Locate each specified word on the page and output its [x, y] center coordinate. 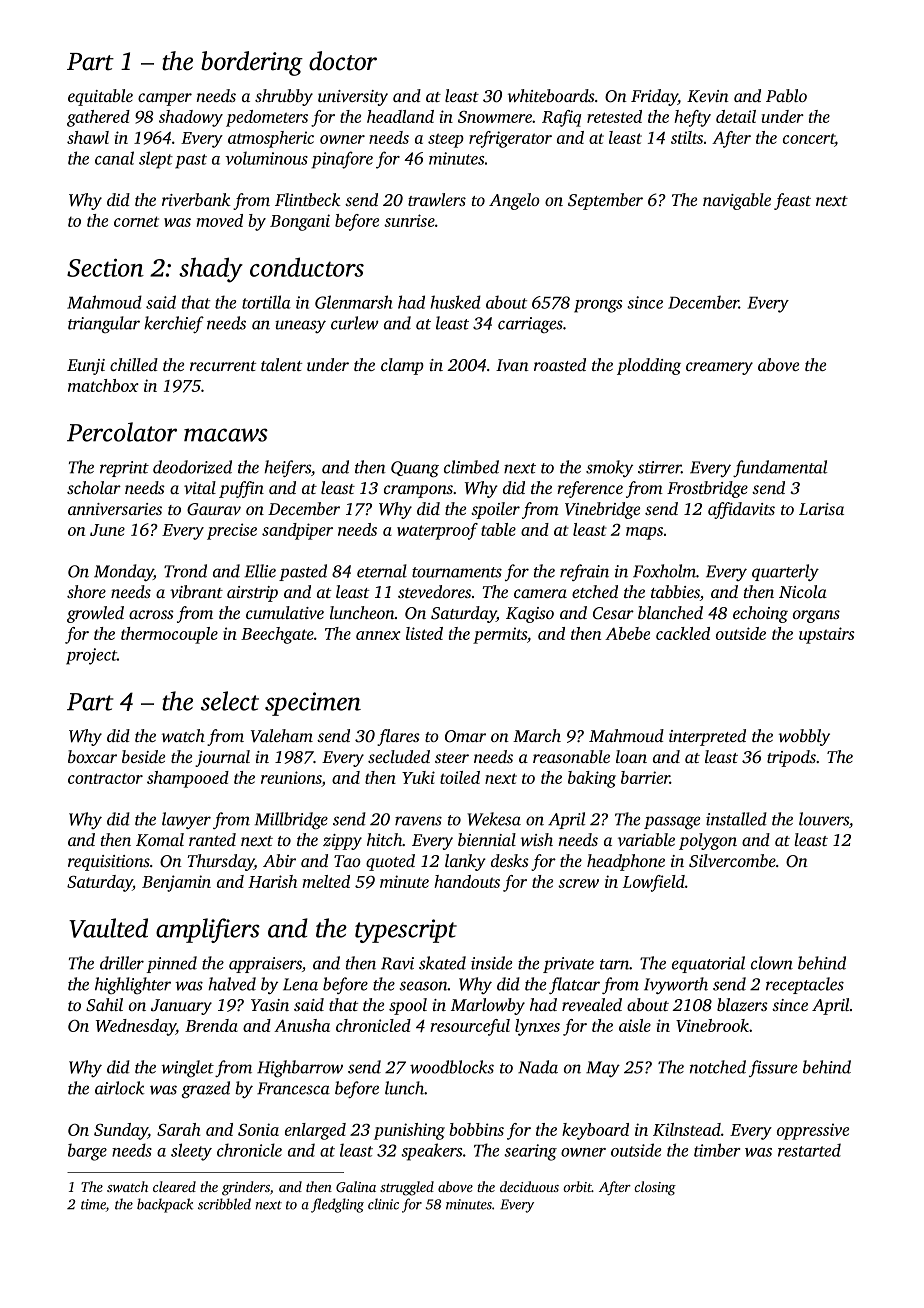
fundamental [780, 468]
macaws [226, 435]
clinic [383, 1204]
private [568, 965]
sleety [191, 1152]
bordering [252, 63]
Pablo [786, 95]
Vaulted [108, 928]
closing [655, 1188]
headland [400, 116]
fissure [773, 1068]
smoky [609, 468]
